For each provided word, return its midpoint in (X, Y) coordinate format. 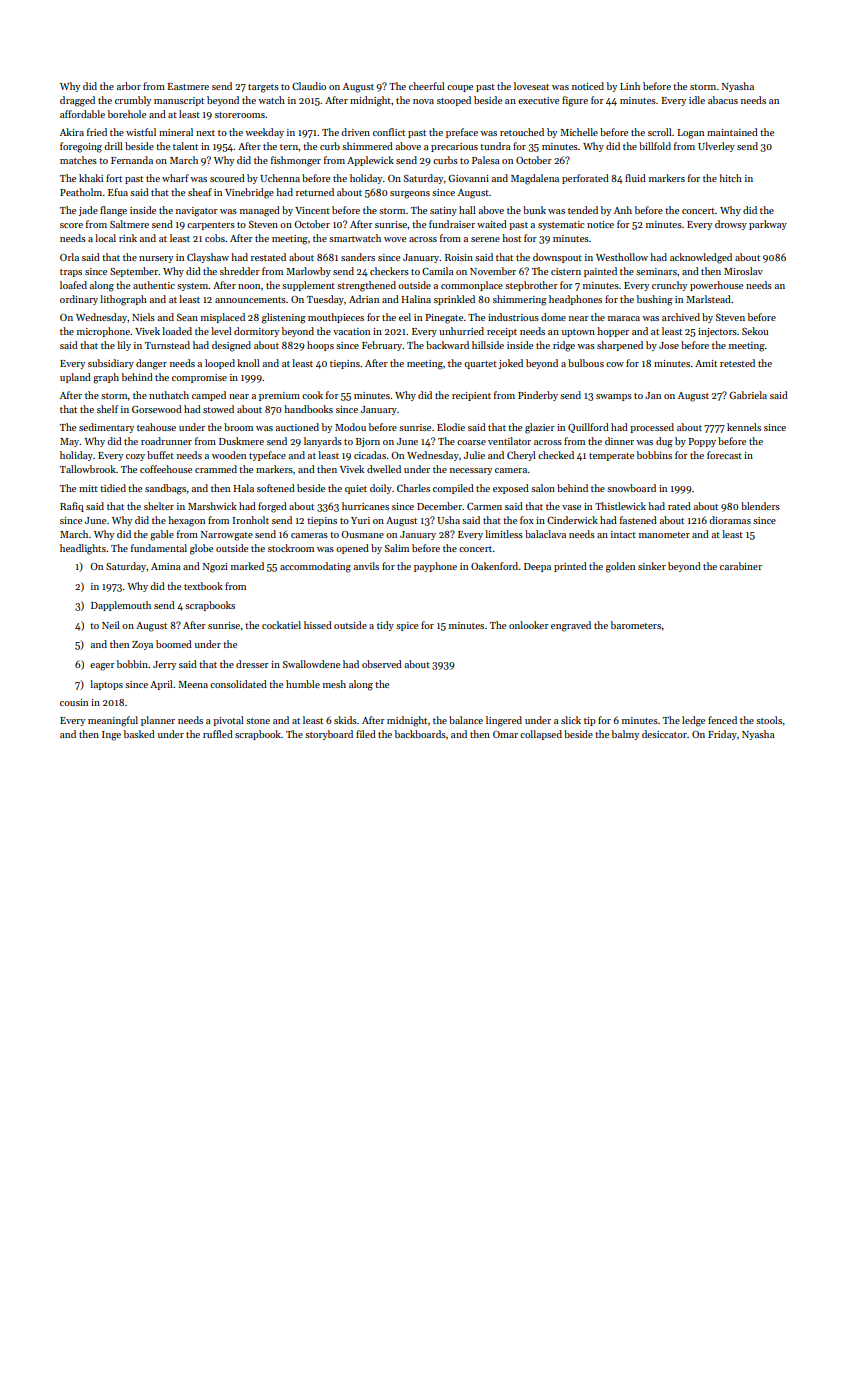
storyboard (329, 735)
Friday (722, 735)
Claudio (309, 86)
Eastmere (188, 86)
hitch (730, 178)
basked (139, 734)
